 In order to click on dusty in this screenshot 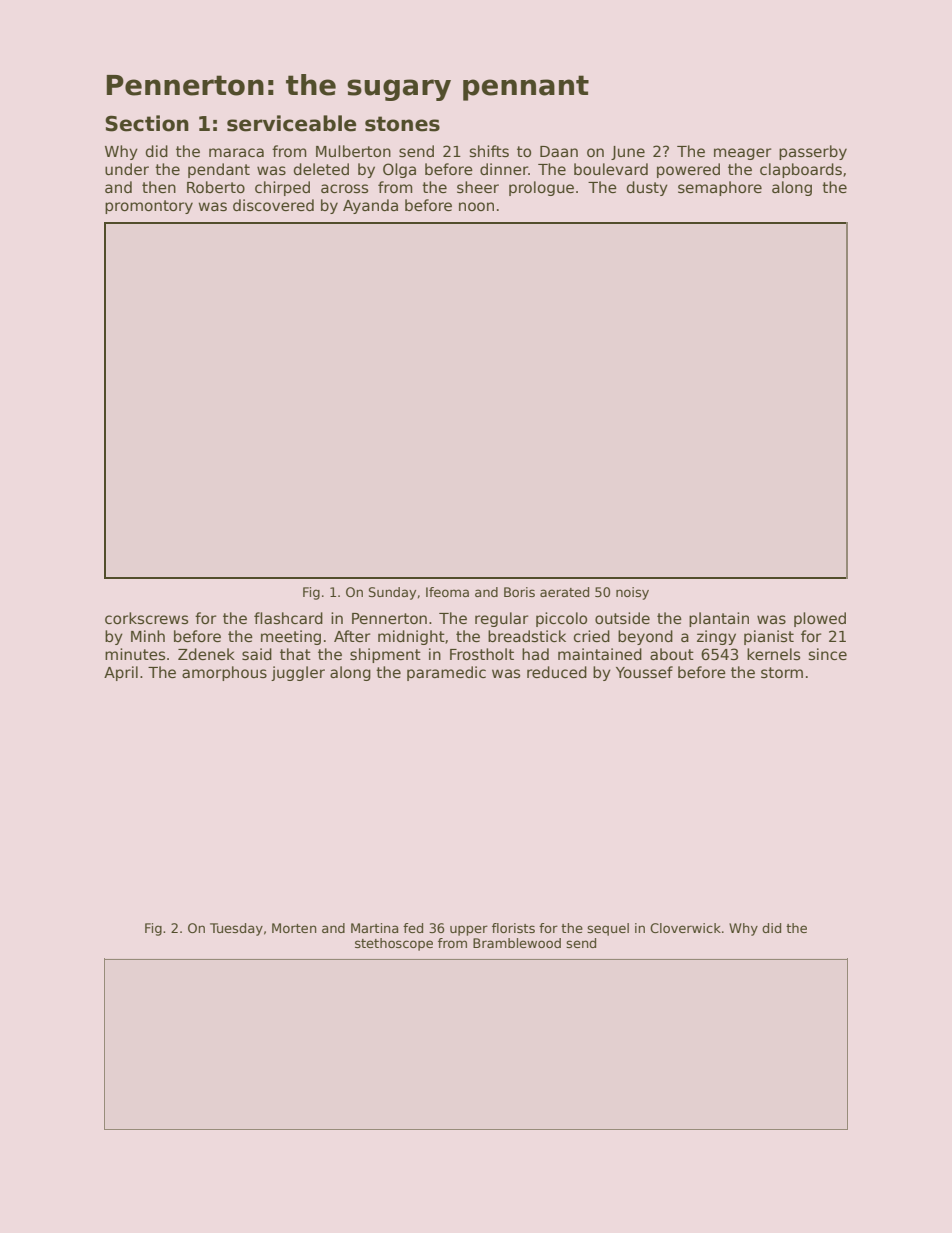, I will do `click(647, 188)`.
